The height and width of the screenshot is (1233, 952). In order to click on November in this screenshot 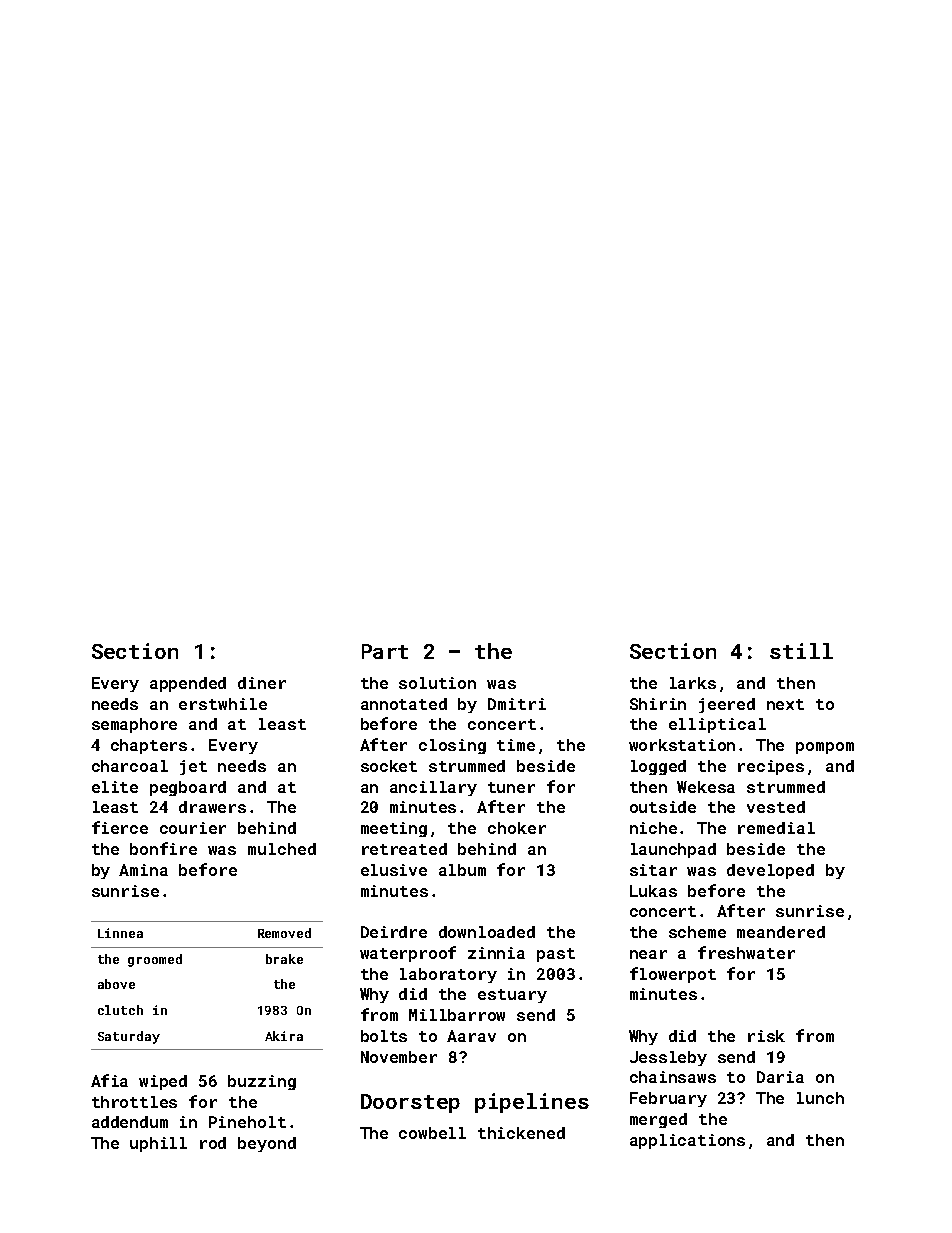, I will do `click(399, 1057)`.
